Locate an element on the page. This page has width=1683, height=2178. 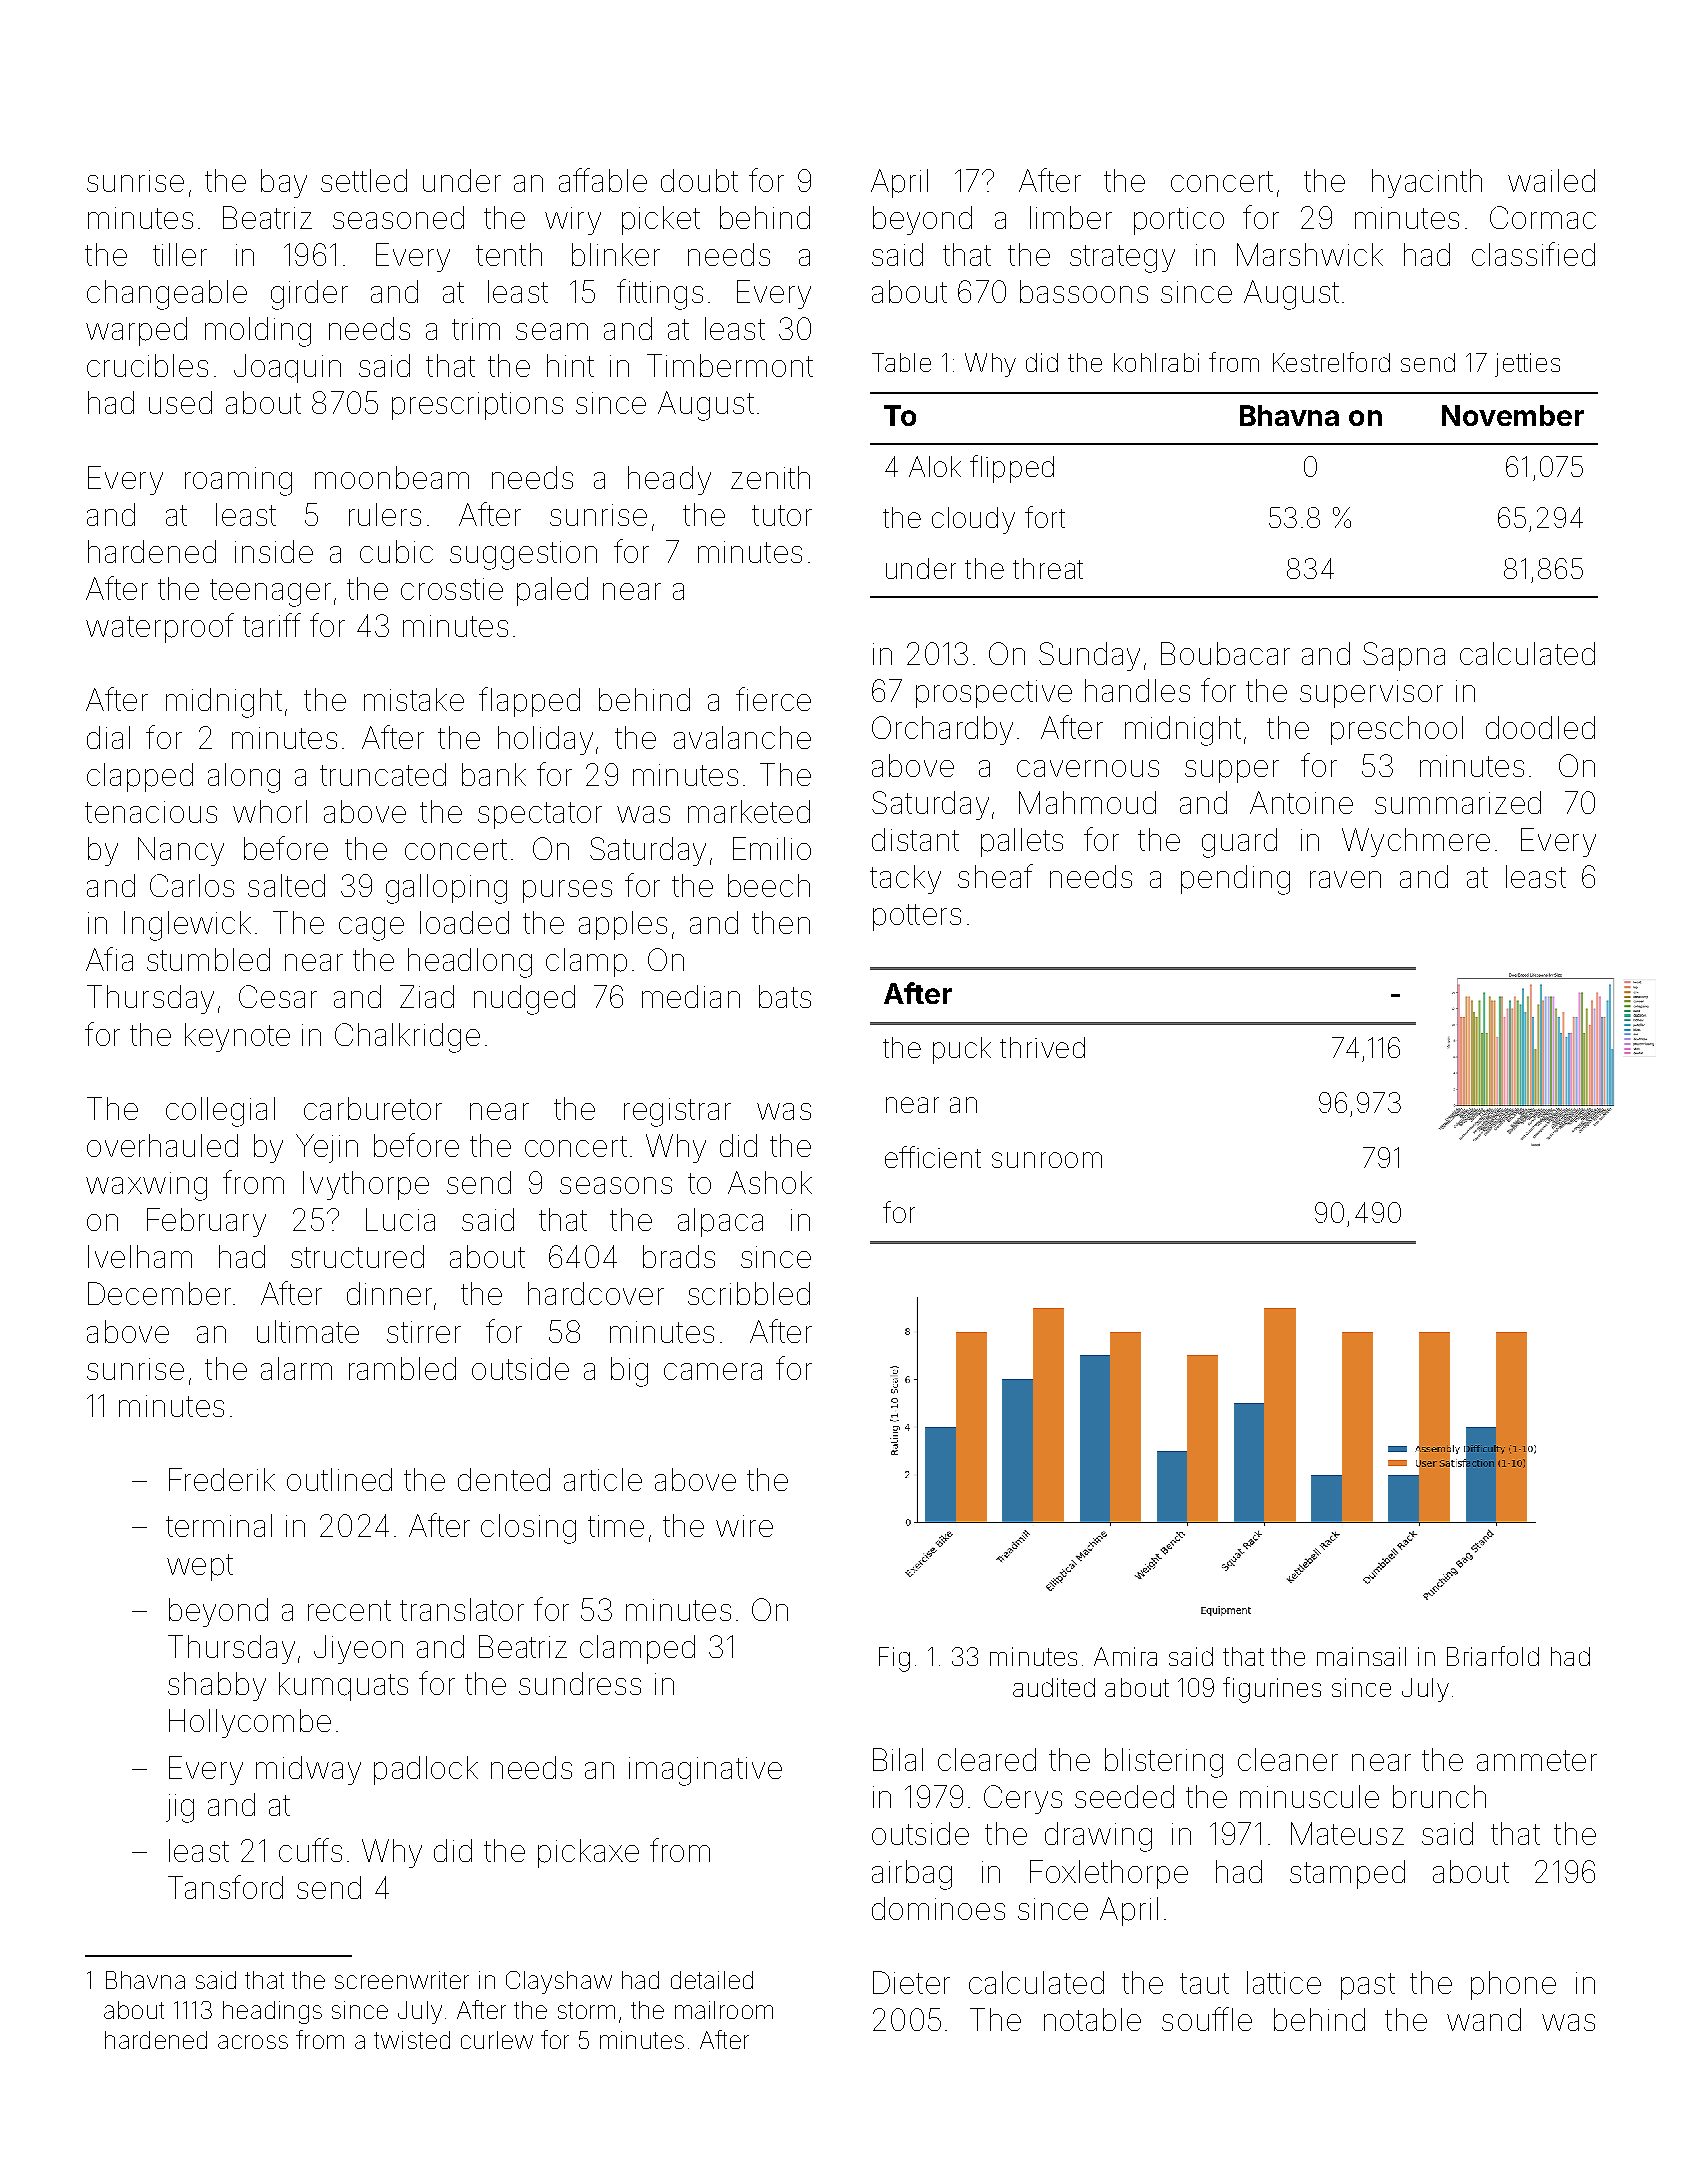
souffle is located at coordinates (1207, 2019).
